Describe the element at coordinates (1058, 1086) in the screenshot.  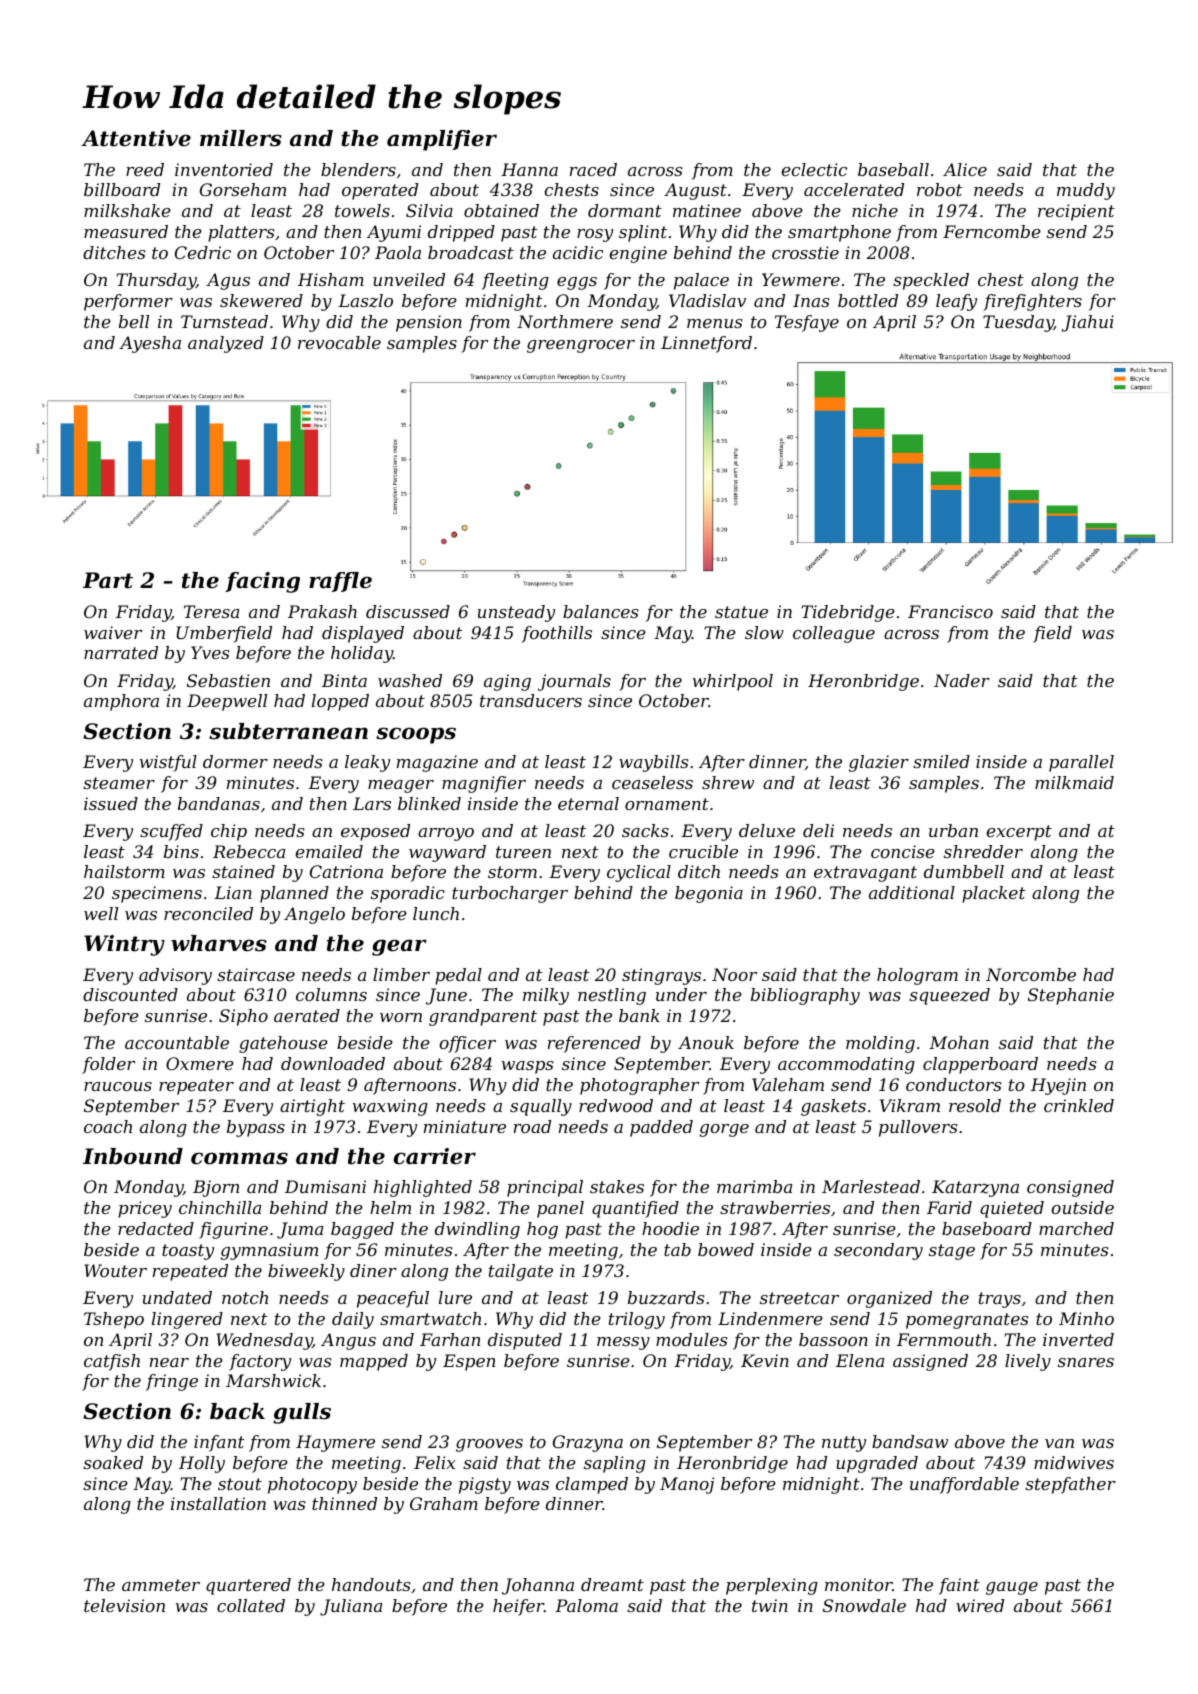
I see `Hyejin` at that location.
